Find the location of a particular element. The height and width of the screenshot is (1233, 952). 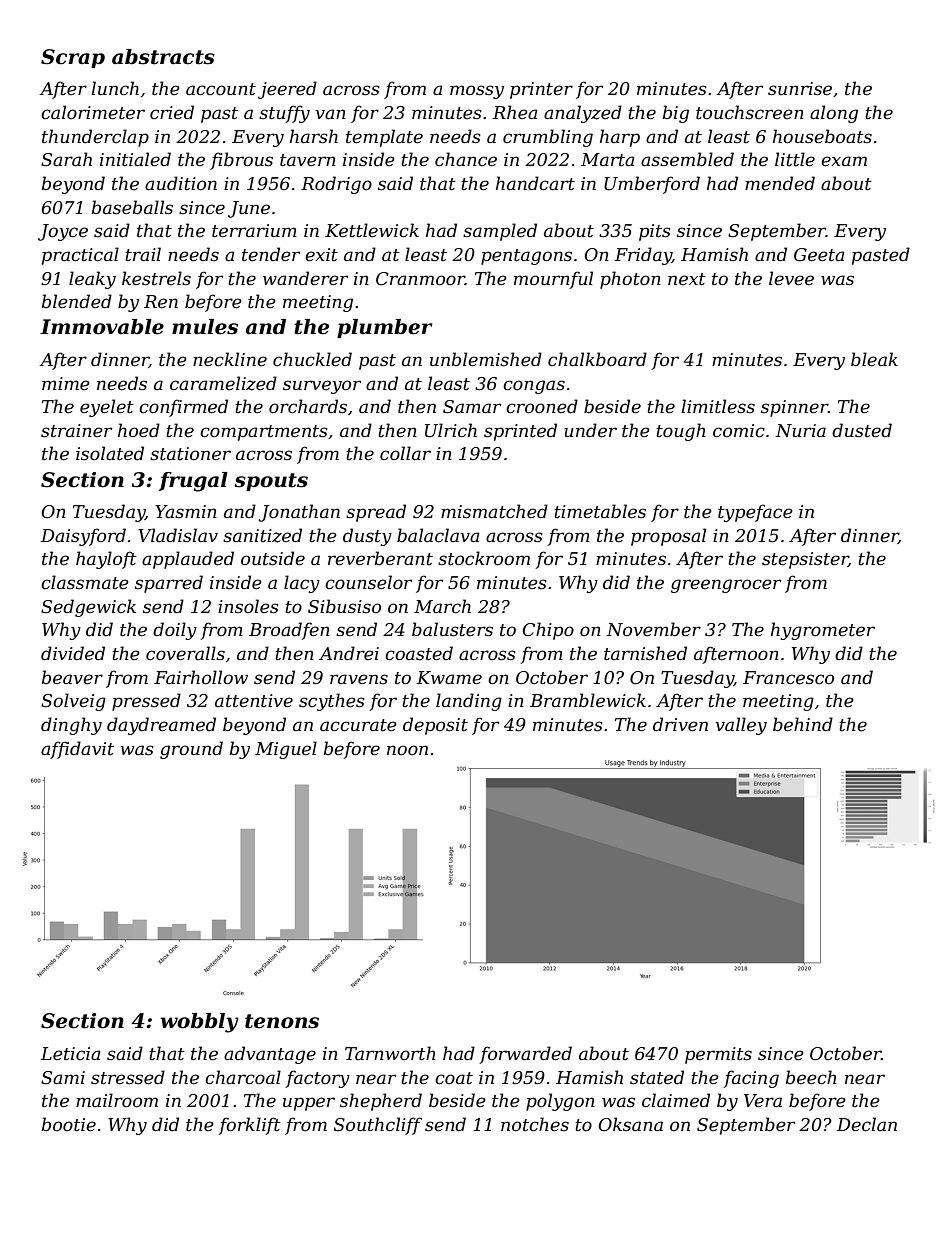

exam is located at coordinates (844, 161).
